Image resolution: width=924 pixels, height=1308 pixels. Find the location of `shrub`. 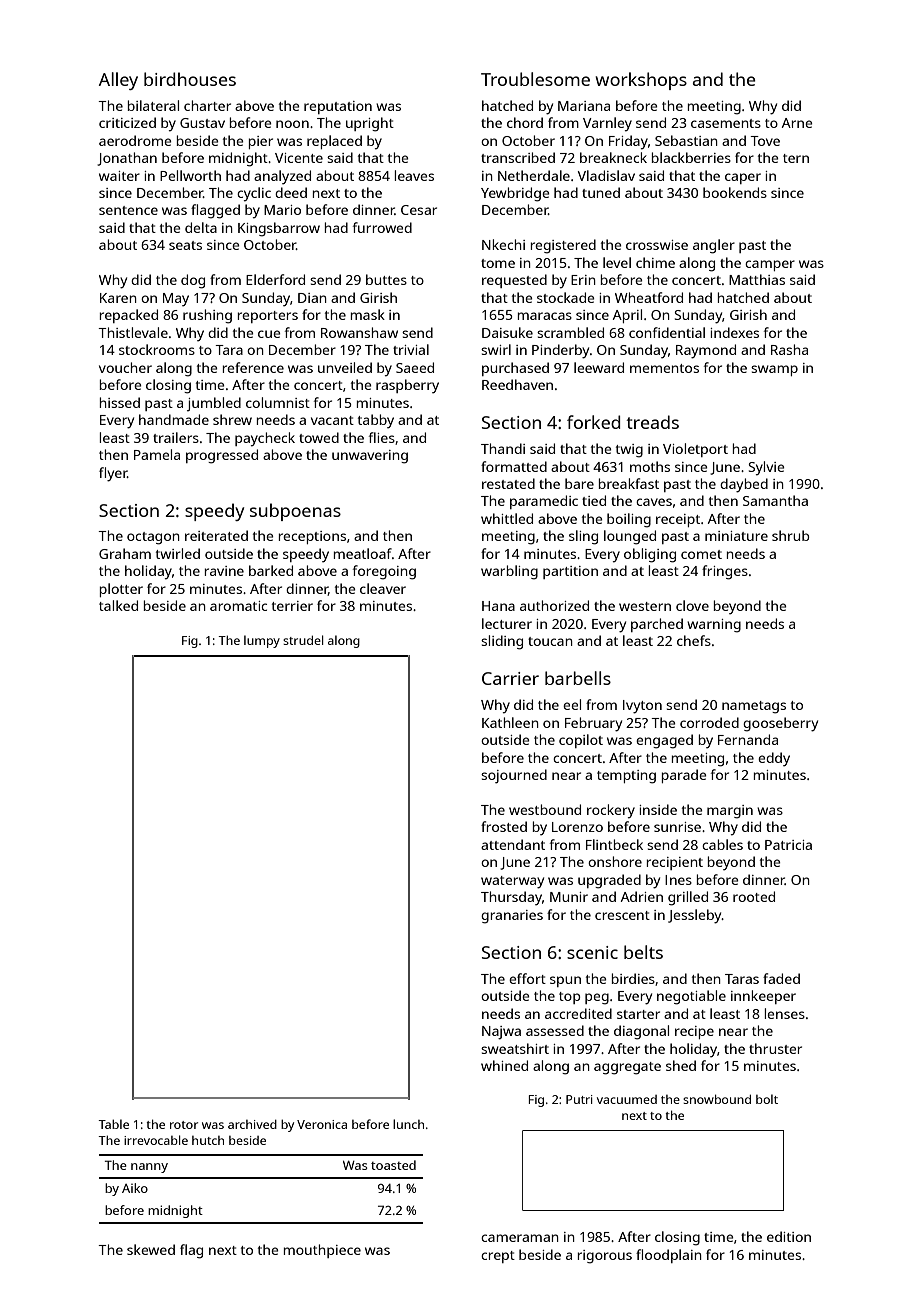

shrub is located at coordinates (790, 535).
